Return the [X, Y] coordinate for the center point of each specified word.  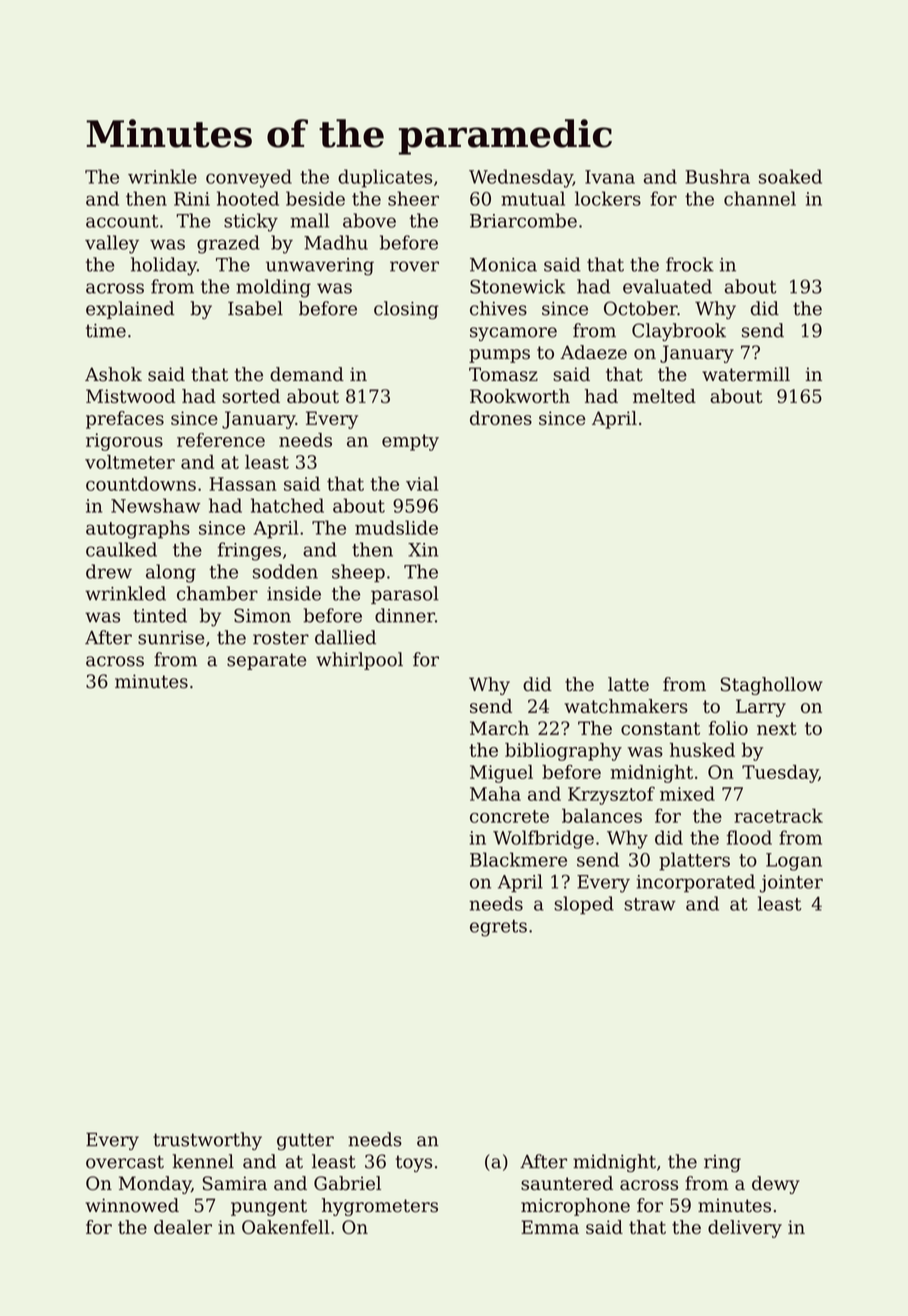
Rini [192, 199]
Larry [761, 708]
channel [760, 198]
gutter [305, 1142]
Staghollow [772, 686]
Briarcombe [523, 220]
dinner [405, 615]
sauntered [567, 1183]
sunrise [171, 638]
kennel [203, 1161]
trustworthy [207, 1141]
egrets [498, 928]
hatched [287, 505]
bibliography [563, 752]
